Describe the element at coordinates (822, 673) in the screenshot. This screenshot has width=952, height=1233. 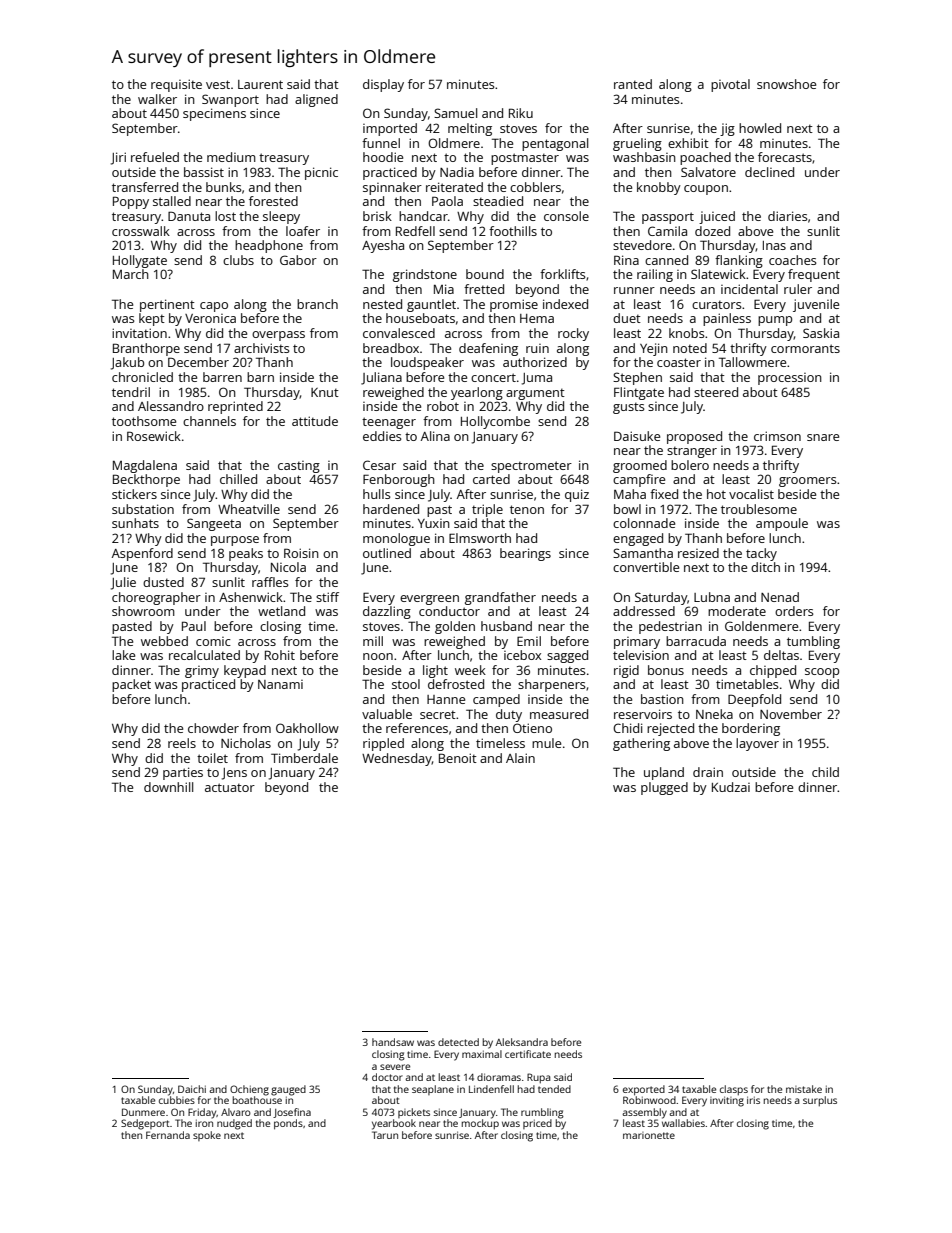
I see `scoop` at that location.
